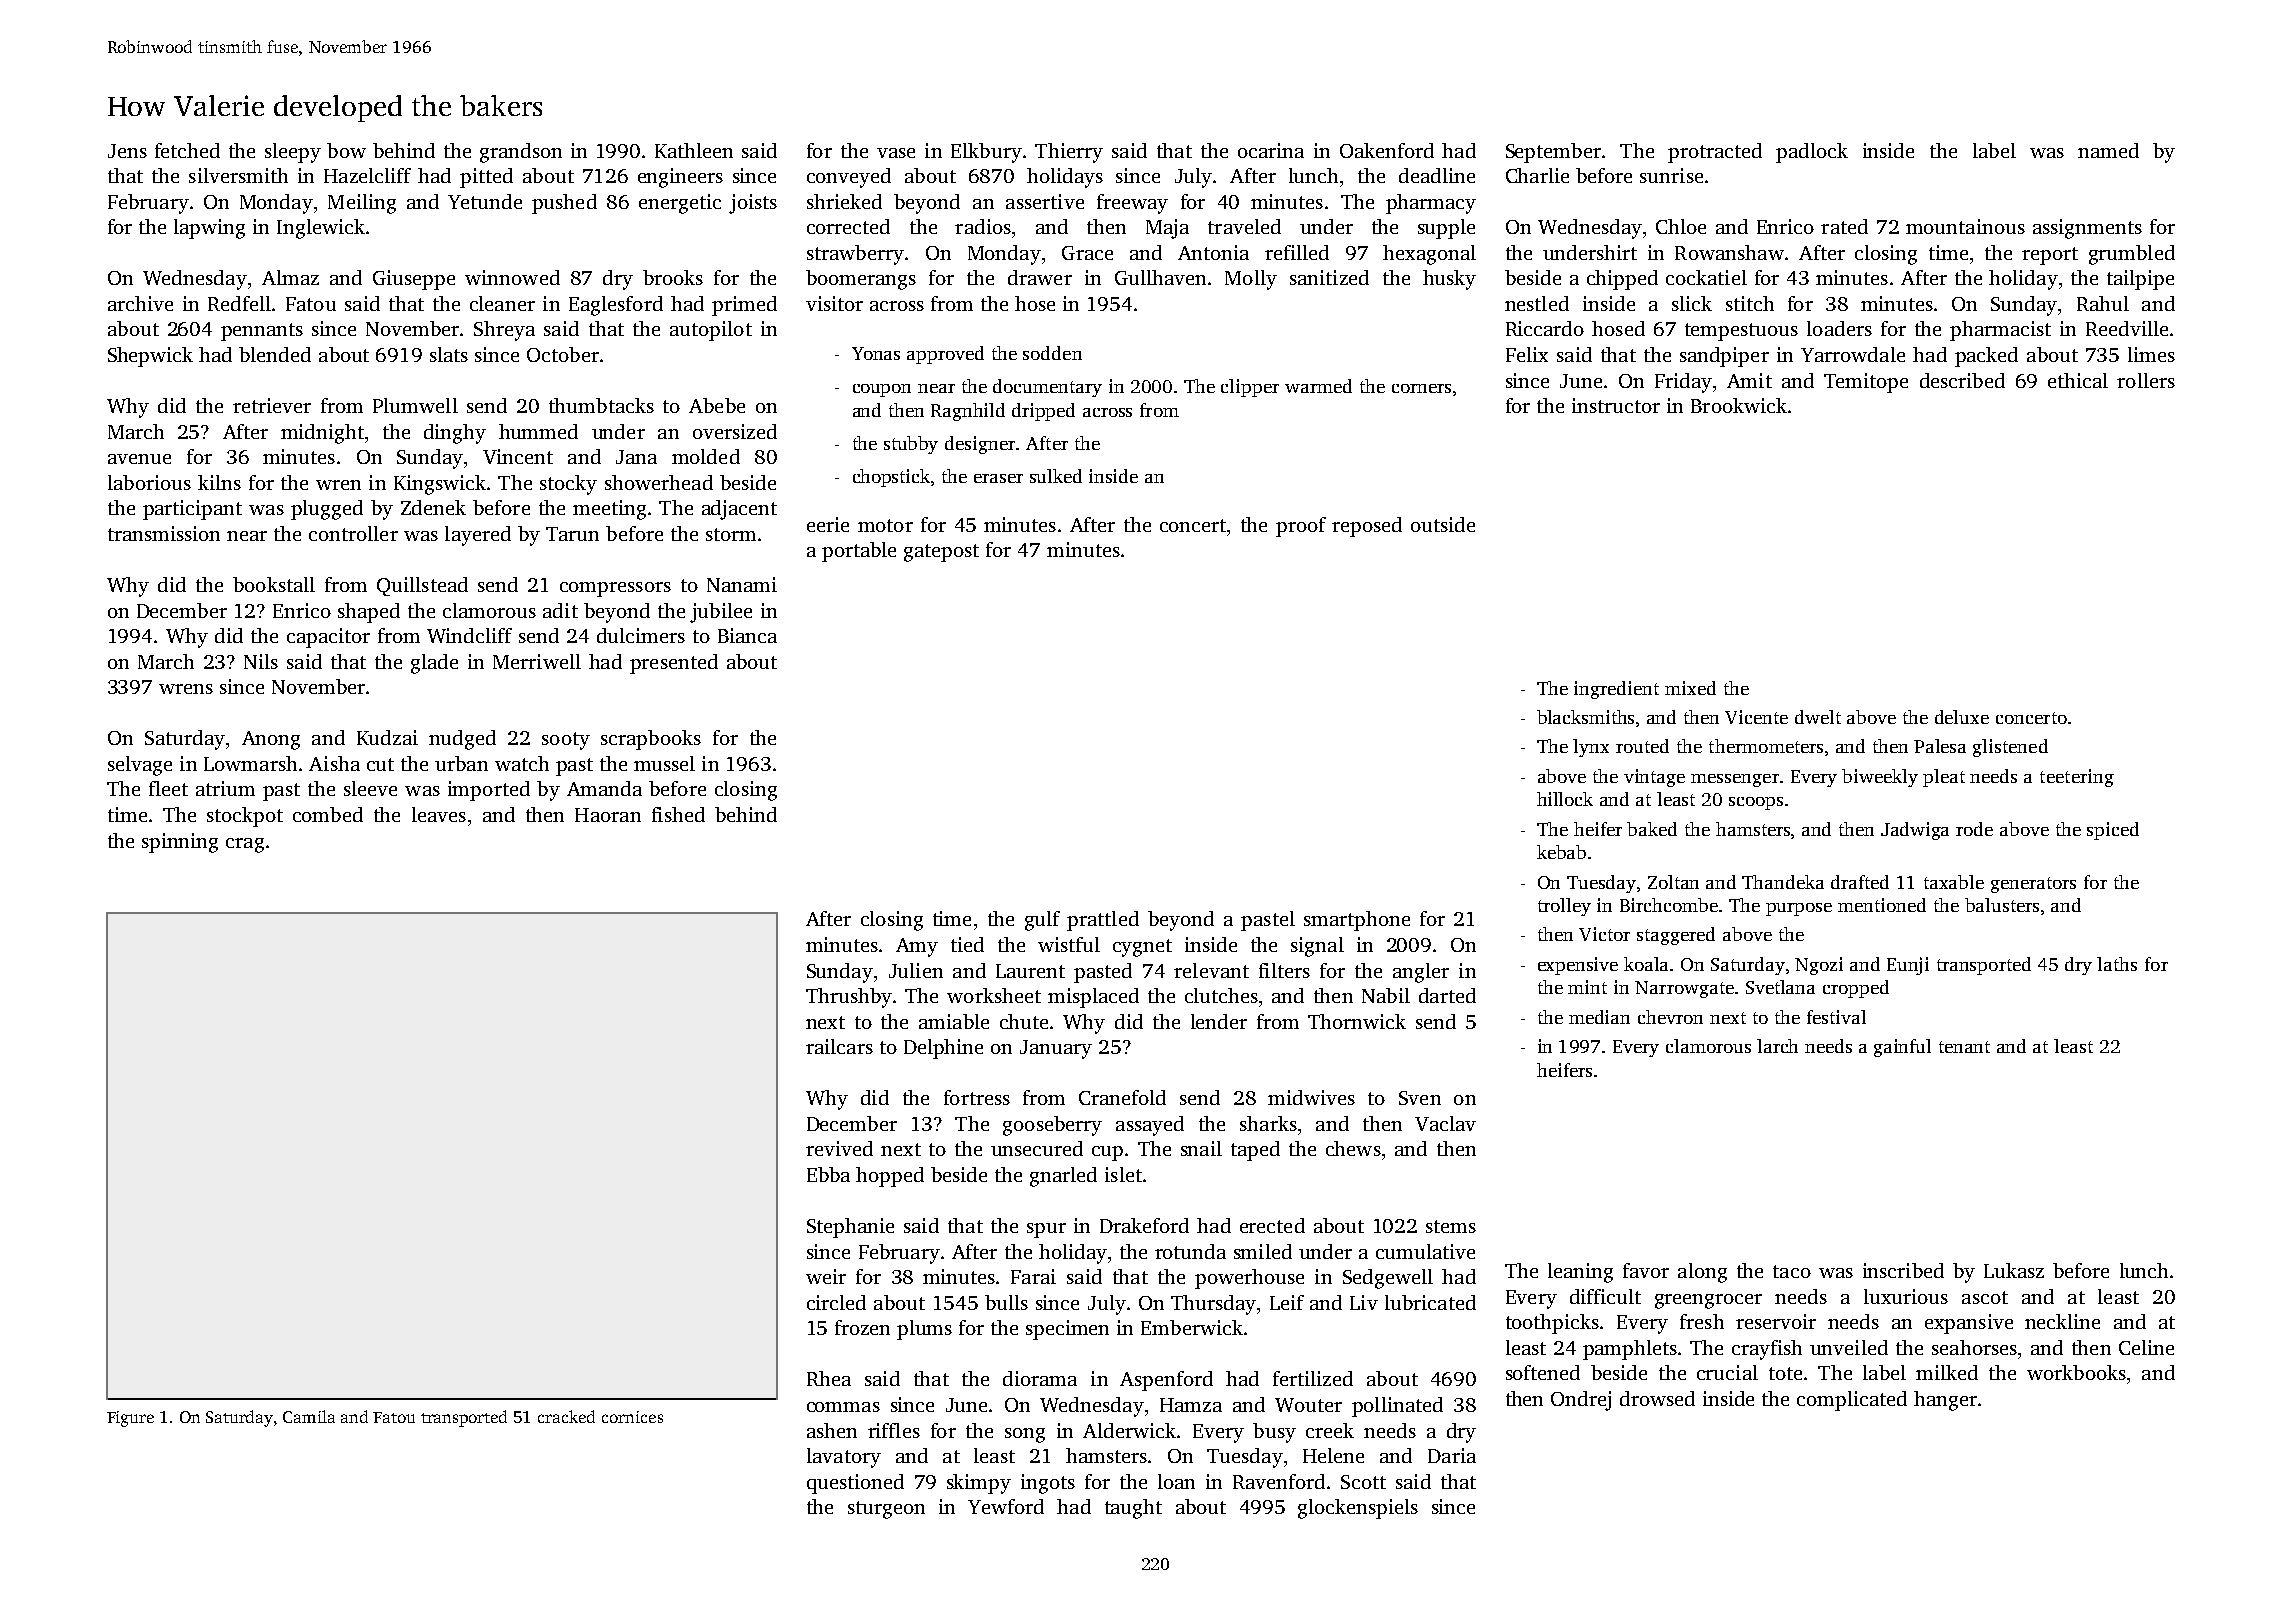 The image size is (2282, 1614). What do you see at coordinates (309, 1416) in the image?
I see `Camila` at bounding box center [309, 1416].
